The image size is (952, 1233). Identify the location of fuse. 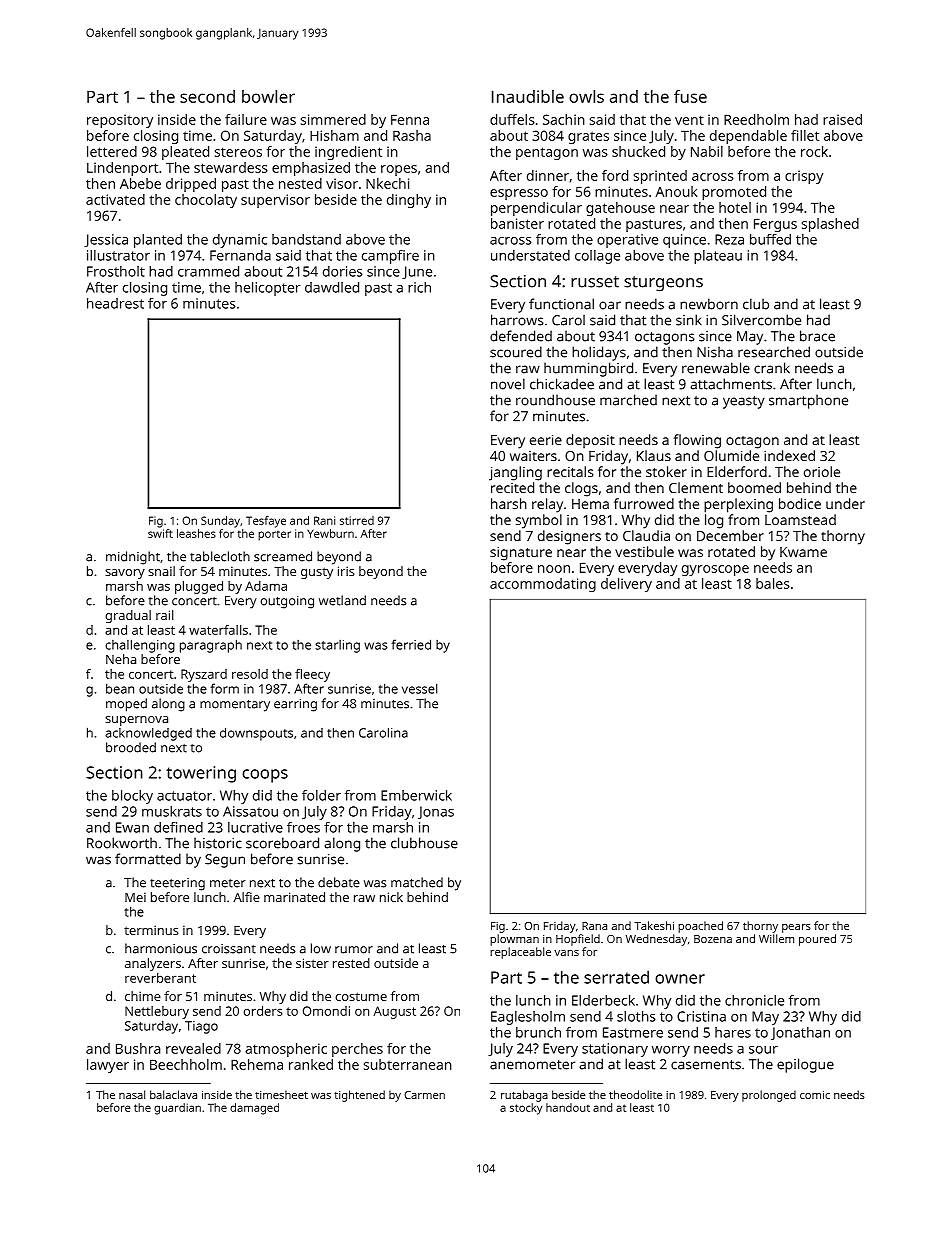
(690, 96).
